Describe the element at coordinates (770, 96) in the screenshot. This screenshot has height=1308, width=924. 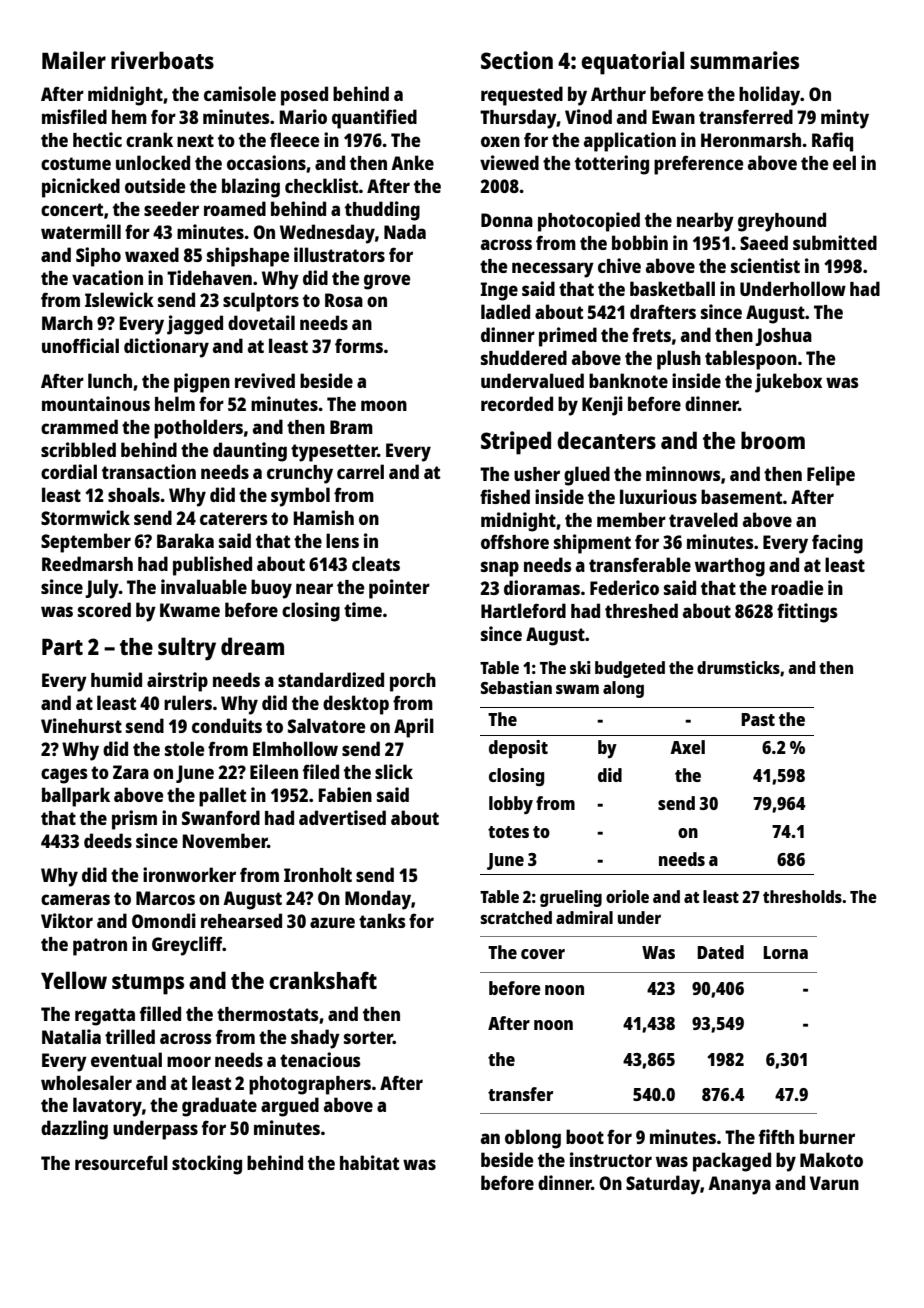
I see `holiday` at that location.
